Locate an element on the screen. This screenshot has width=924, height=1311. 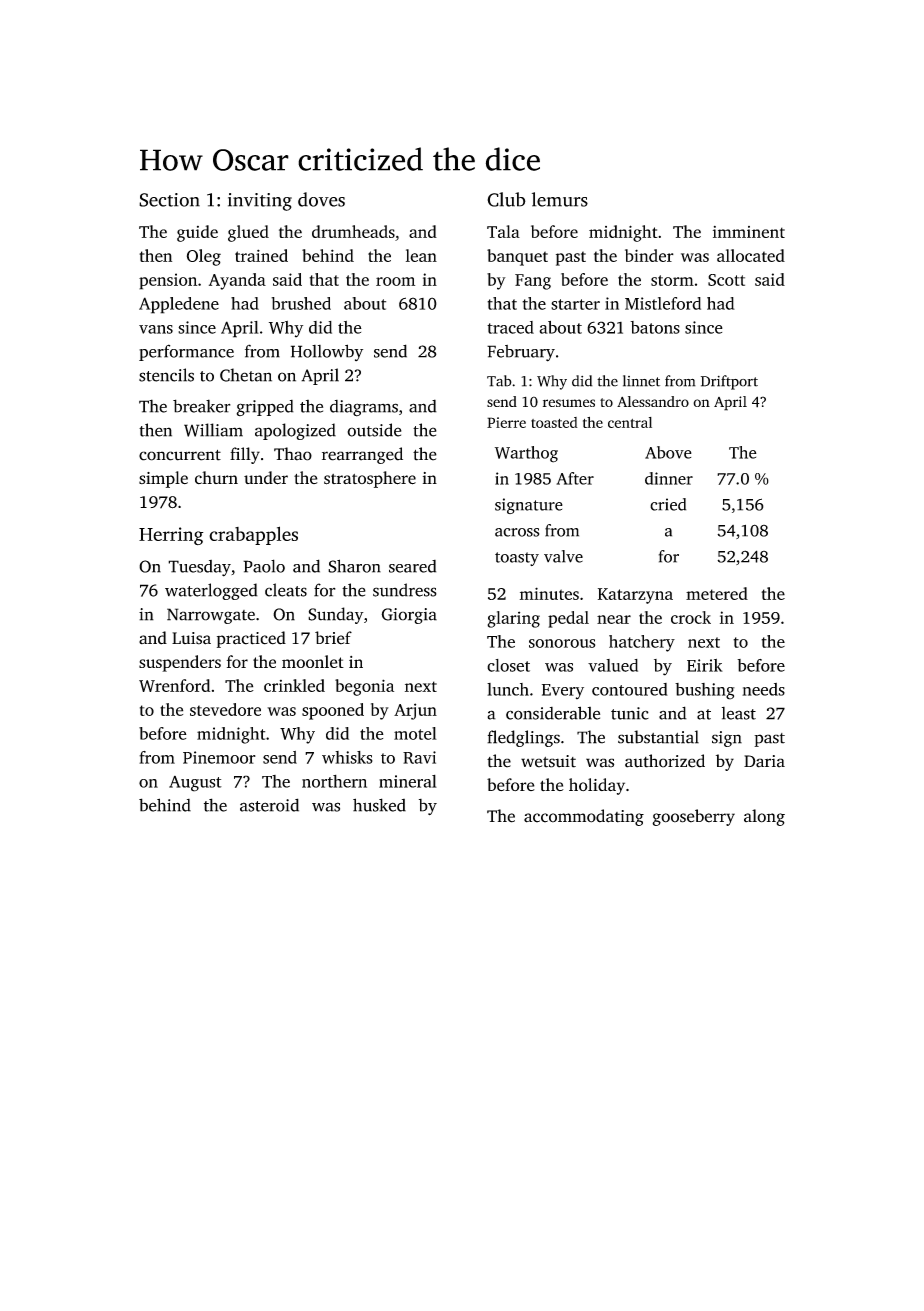
Tab is located at coordinates (499, 381).
